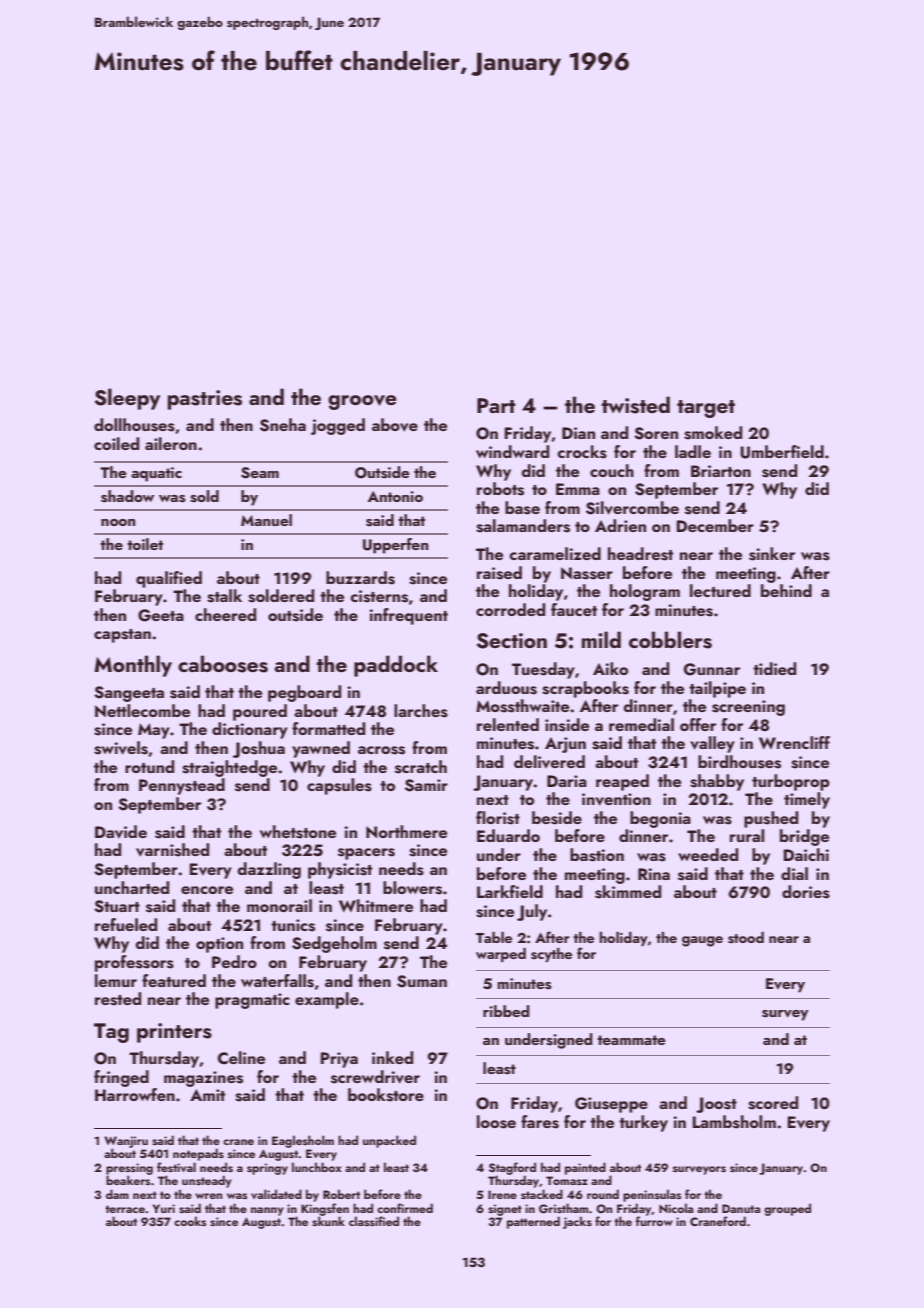  I want to click on begonia, so click(660, 819).
